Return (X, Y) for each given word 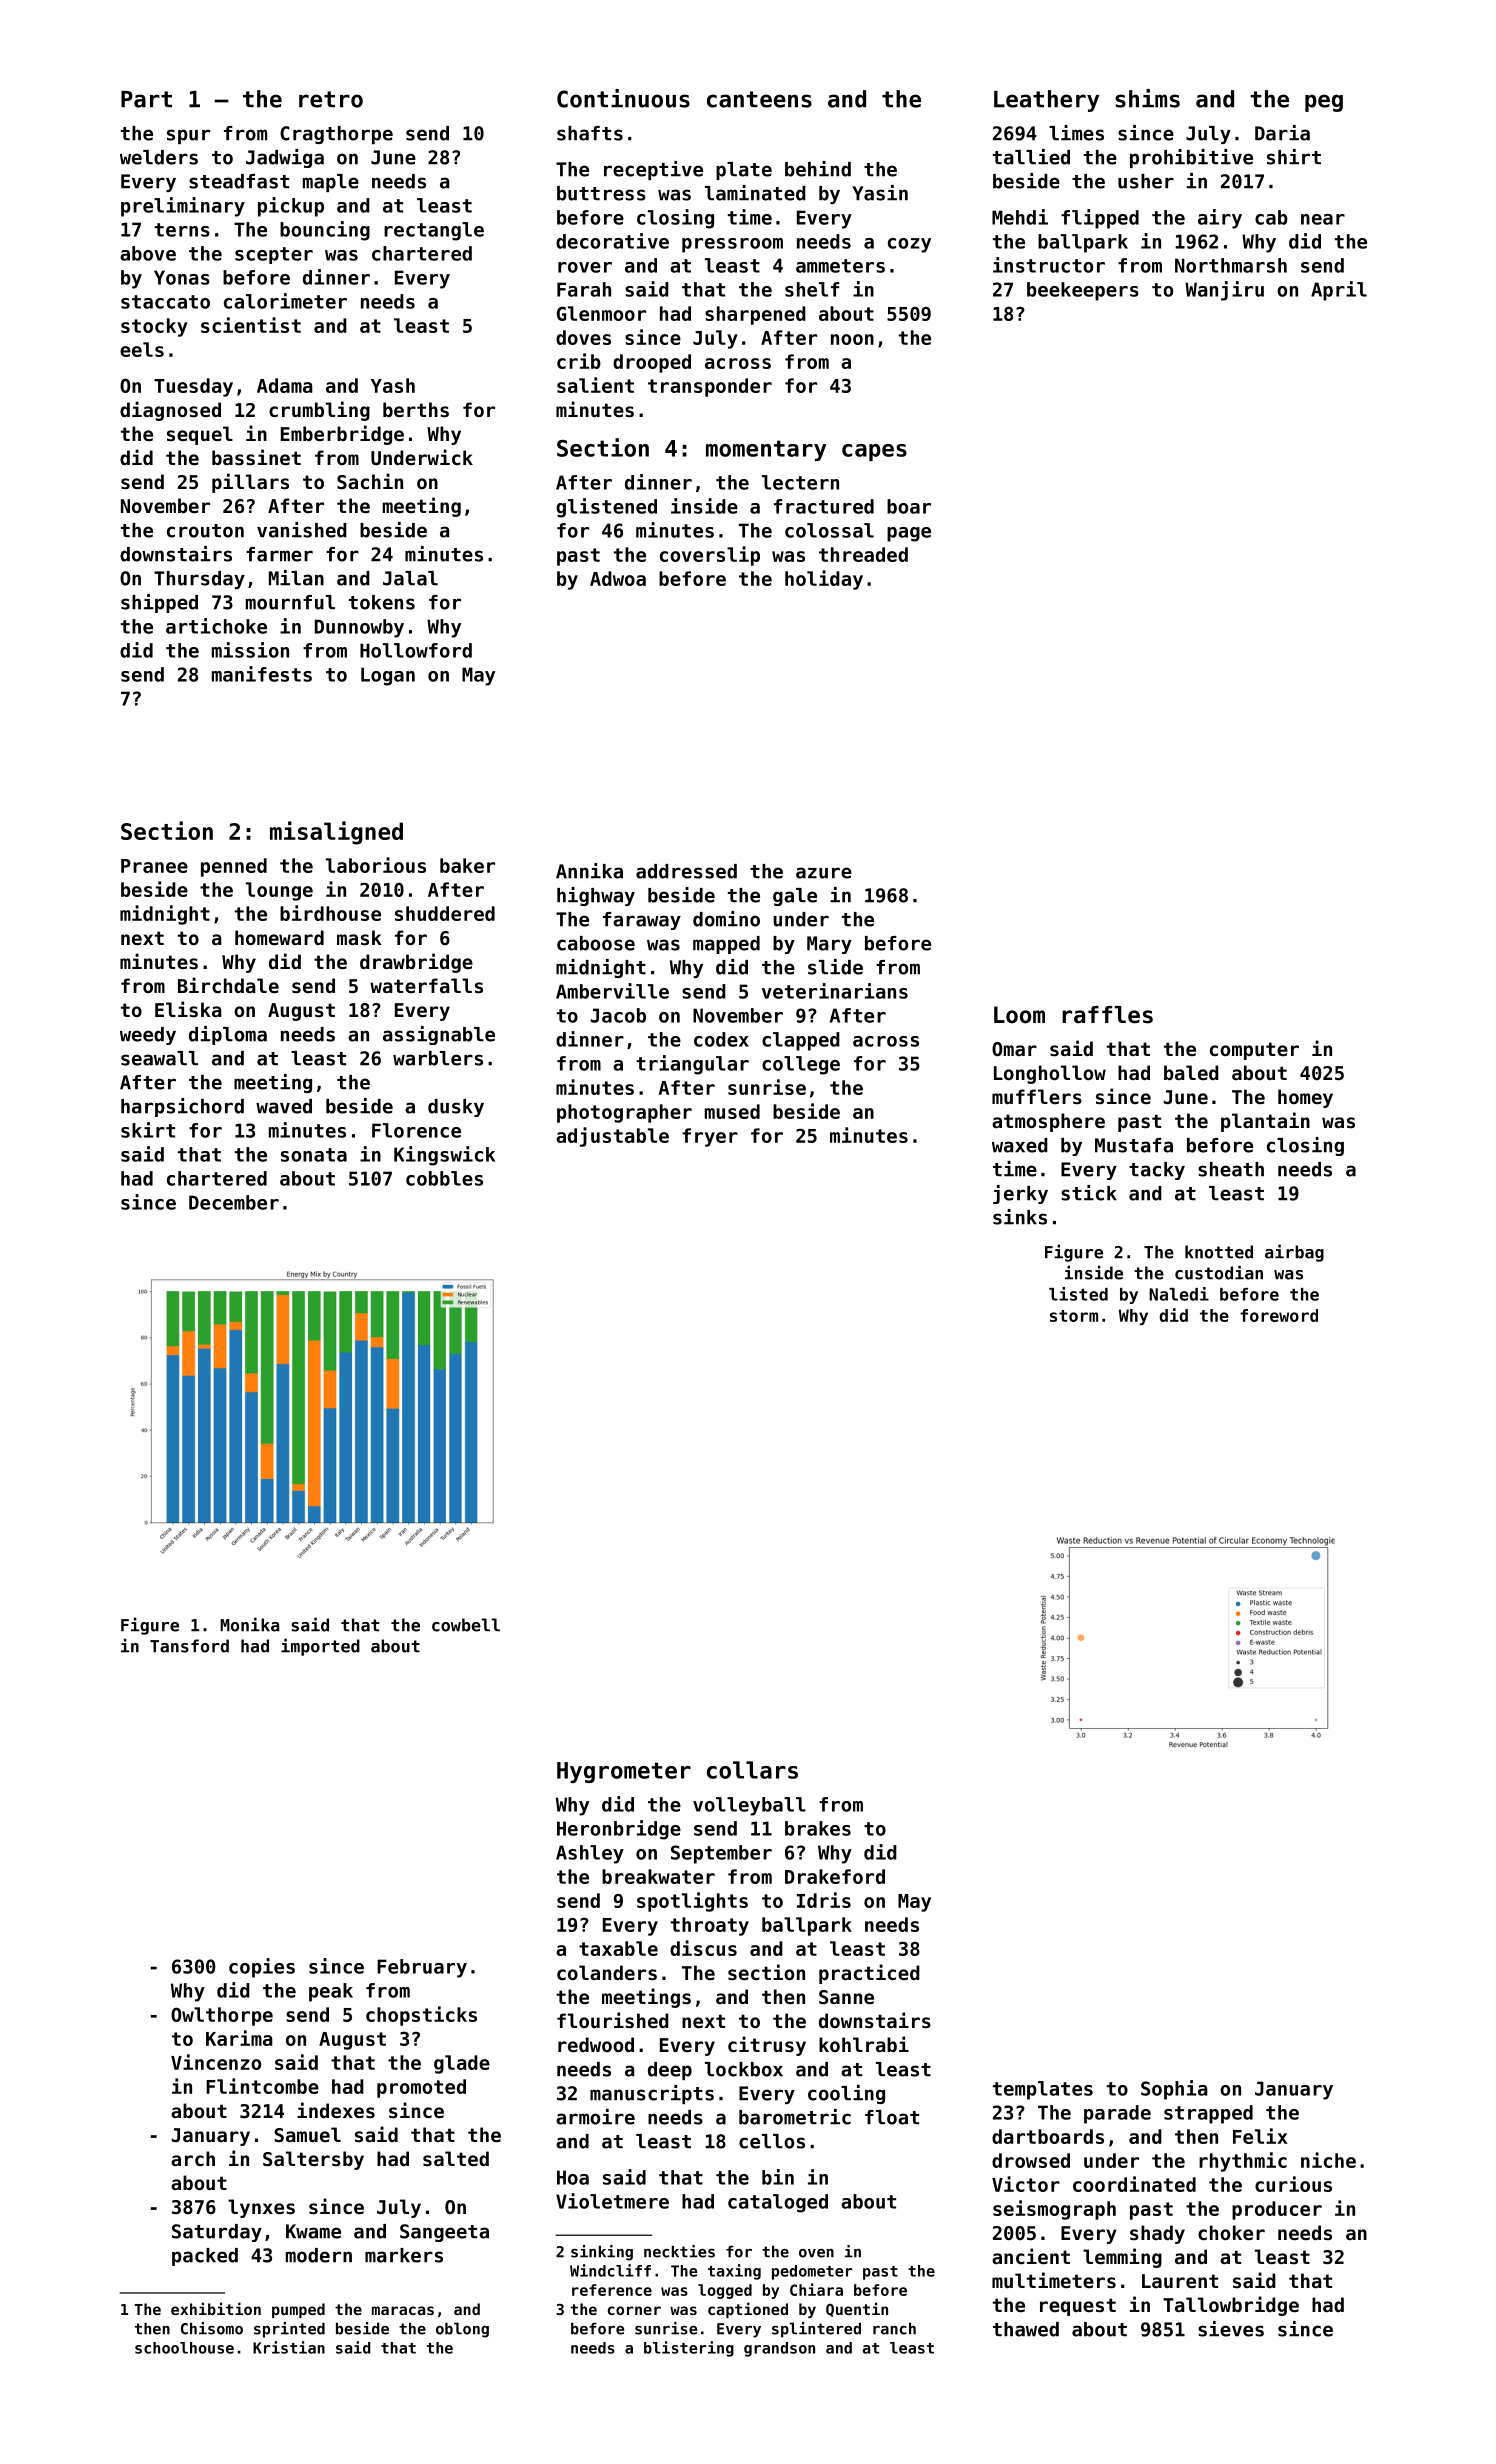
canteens (759, 99)
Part (146, 99)
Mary (829, 945)
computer (1254, 1051)
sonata (314, 1155)
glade (462, 2064)
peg (1324, 103)
